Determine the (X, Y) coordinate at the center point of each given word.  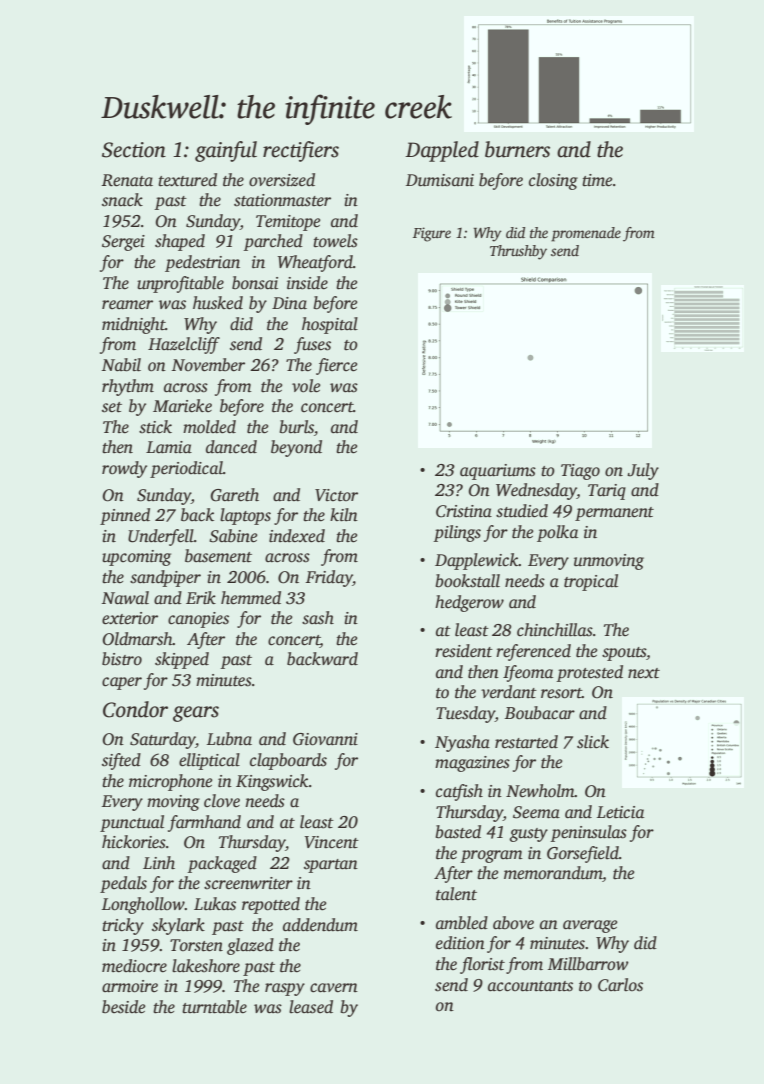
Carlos (620, 985)
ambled (462, 923)
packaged (222, 864)
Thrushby (518, 252)
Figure (432, 234)
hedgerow (469, 603)
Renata (127, 180)
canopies (198, 620)
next (644, 673)
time (597, 180)
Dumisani (440, 180)
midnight (133, 325)
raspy (285, 989)
